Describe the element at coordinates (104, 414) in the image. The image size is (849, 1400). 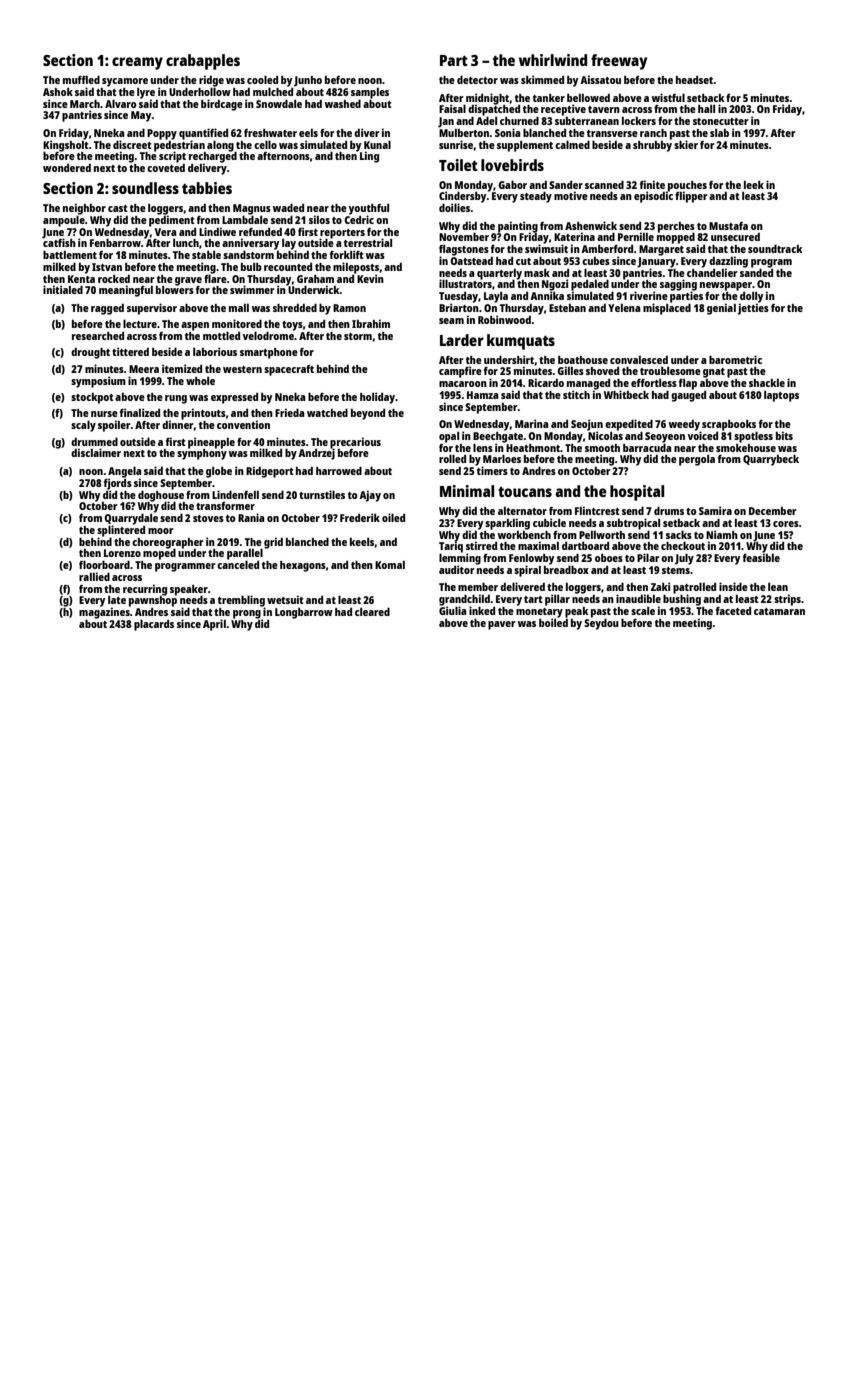
I see `nurse` at that location.
